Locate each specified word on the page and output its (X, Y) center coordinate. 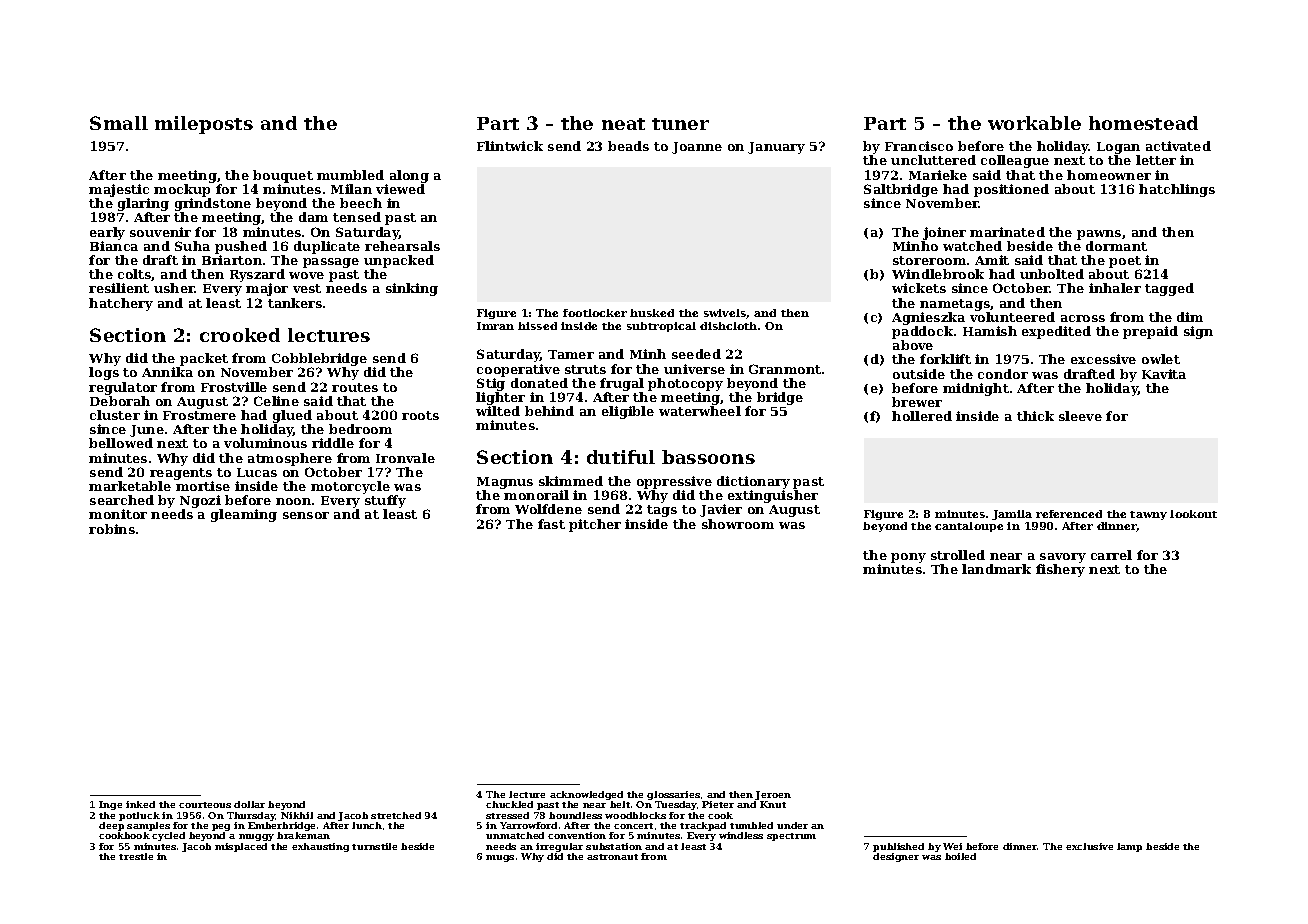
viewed (400, 189)
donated (539, 383)
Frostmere (199, 415)
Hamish (990, 331)
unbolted (1052, 274)
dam (313, 217)
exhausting (320, 847)
